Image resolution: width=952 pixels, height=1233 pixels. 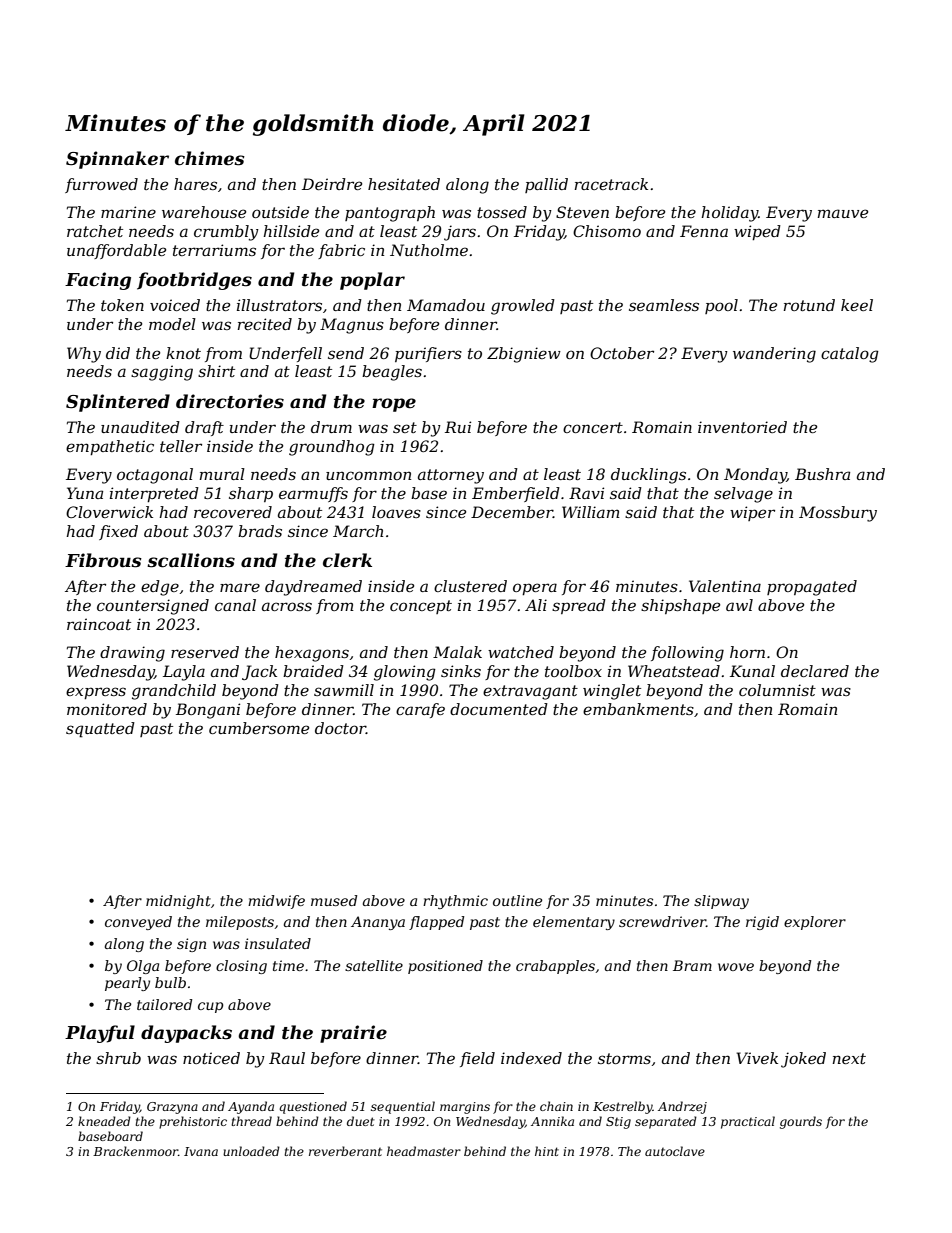 What do you see at coordinates (117, 160) in the image?
I see `Spinnaker` at bounding box center [117, 160].
